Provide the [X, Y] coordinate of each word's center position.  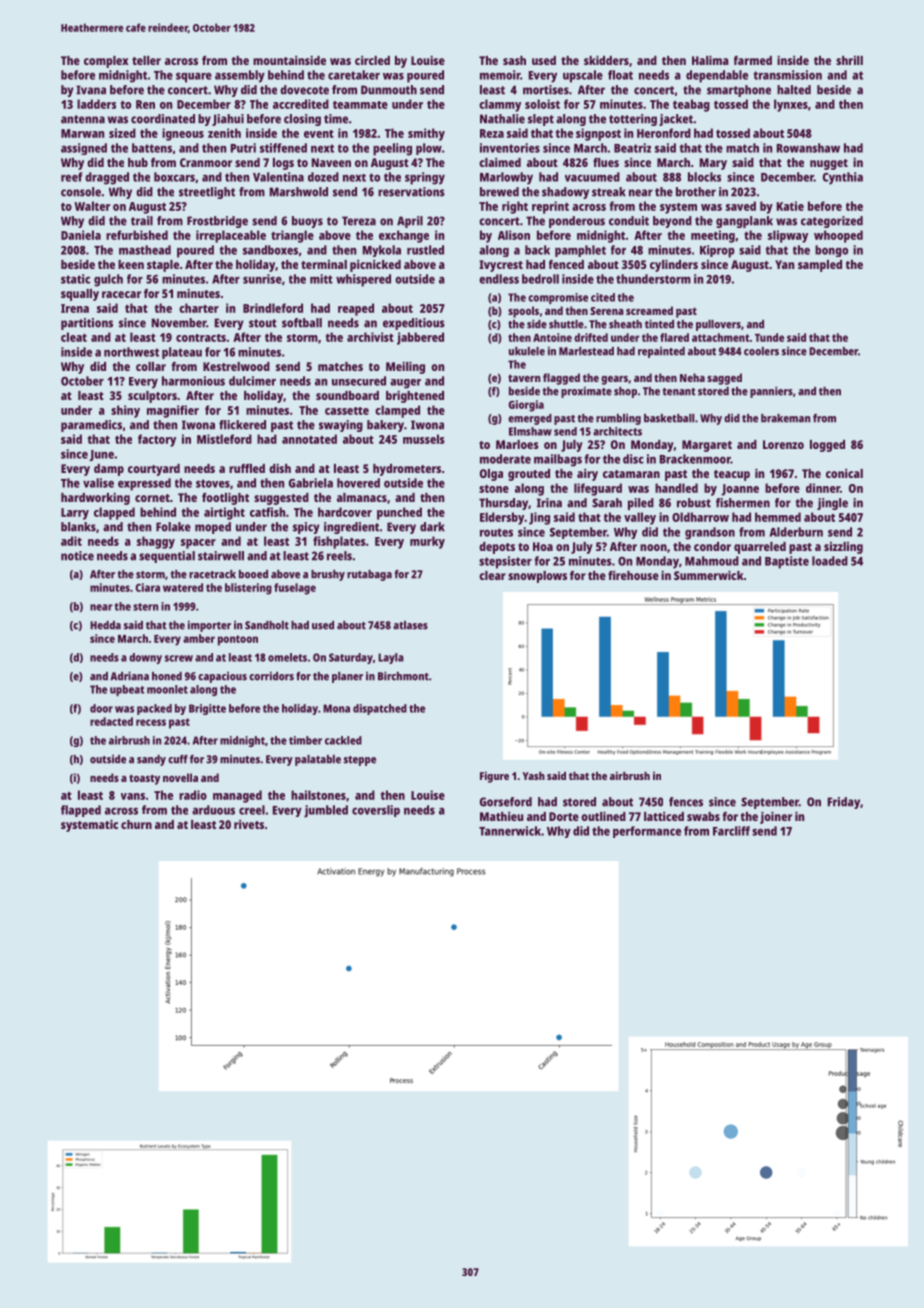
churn [136, 824]
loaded [830, 561]
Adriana [129, 676]
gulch [108, 280]
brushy [328, 575]
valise [98, 483]
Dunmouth [389, 90]
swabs [703, 816]
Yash [534, 776]
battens [152, 148]
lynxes [791, 105]
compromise [558, 298]
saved [741, 206]
